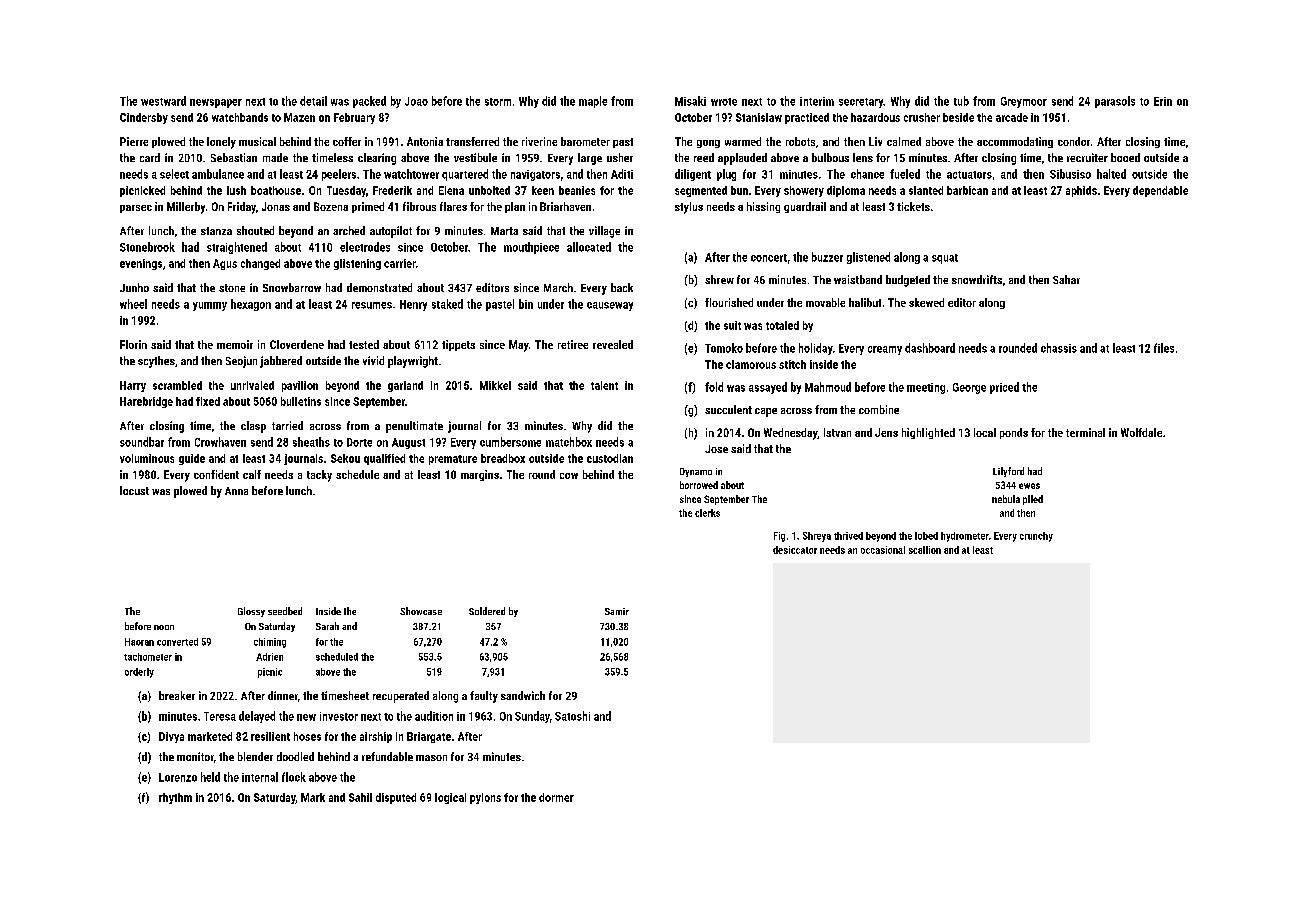 This screenshot has width=1308, height=924. I want to click on Adrien, so click(269, 657).
